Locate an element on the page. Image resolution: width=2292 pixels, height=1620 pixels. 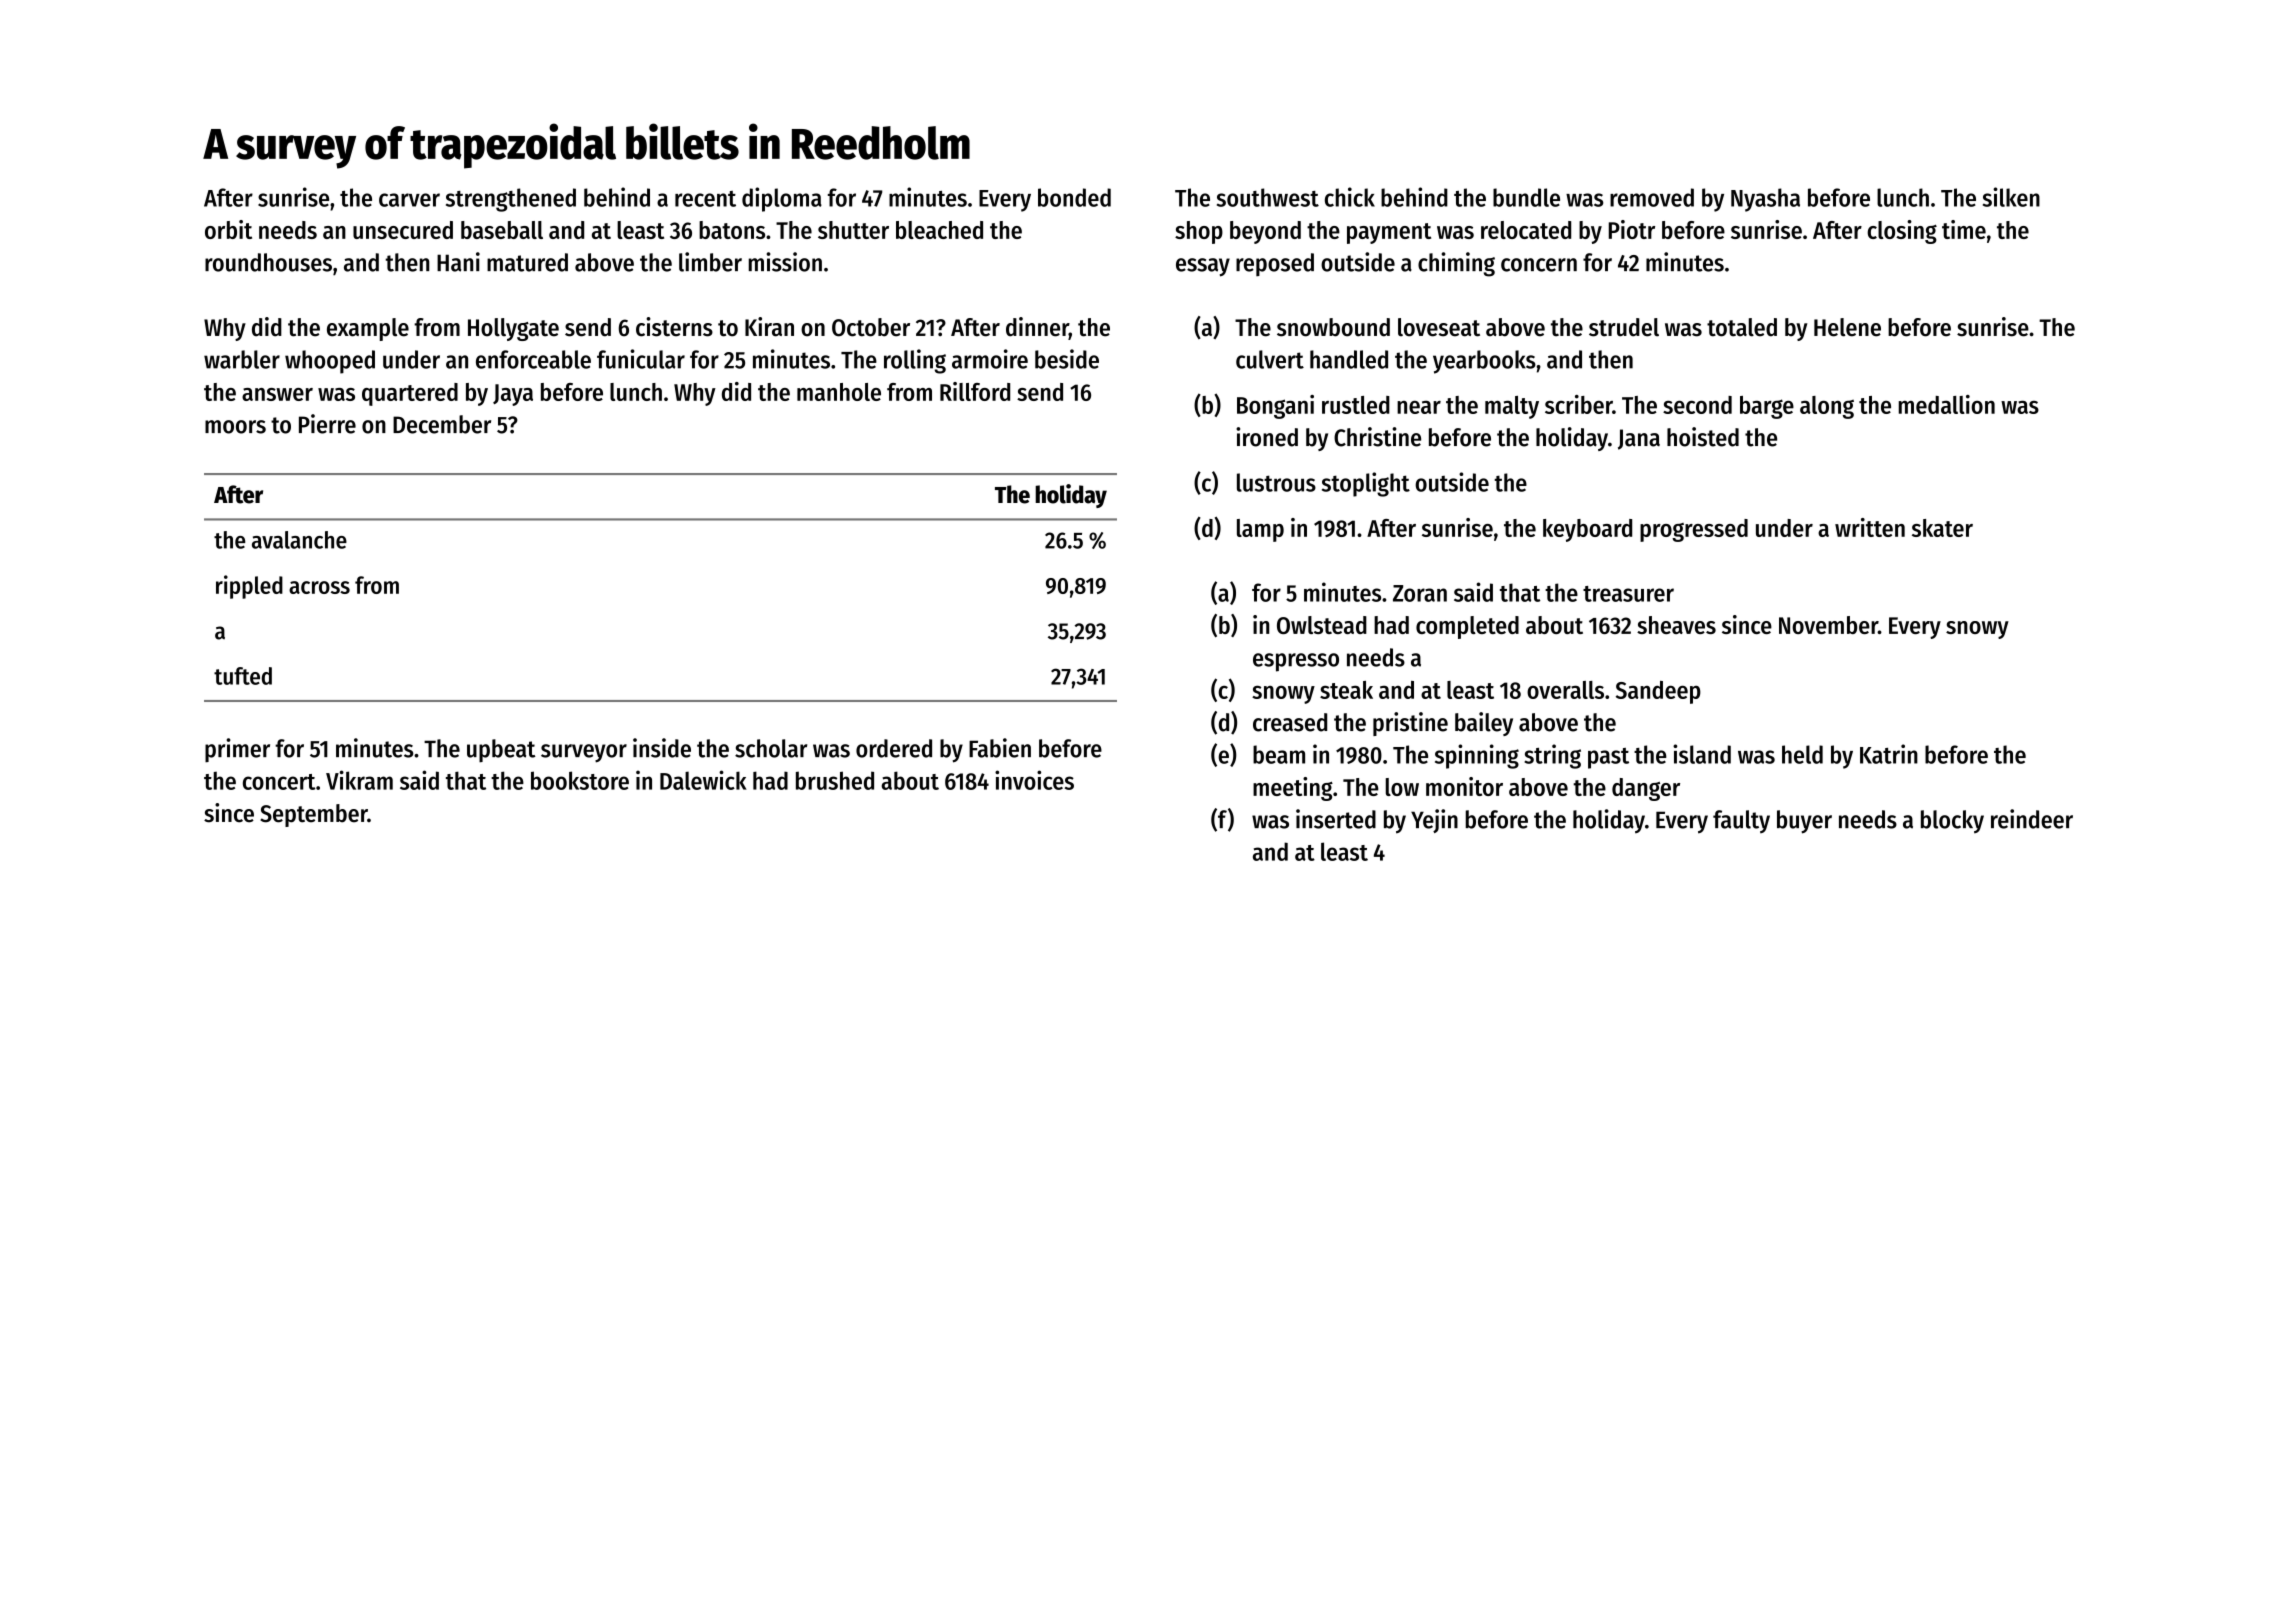
Nyasha is located at coordinates (1765, 200).
